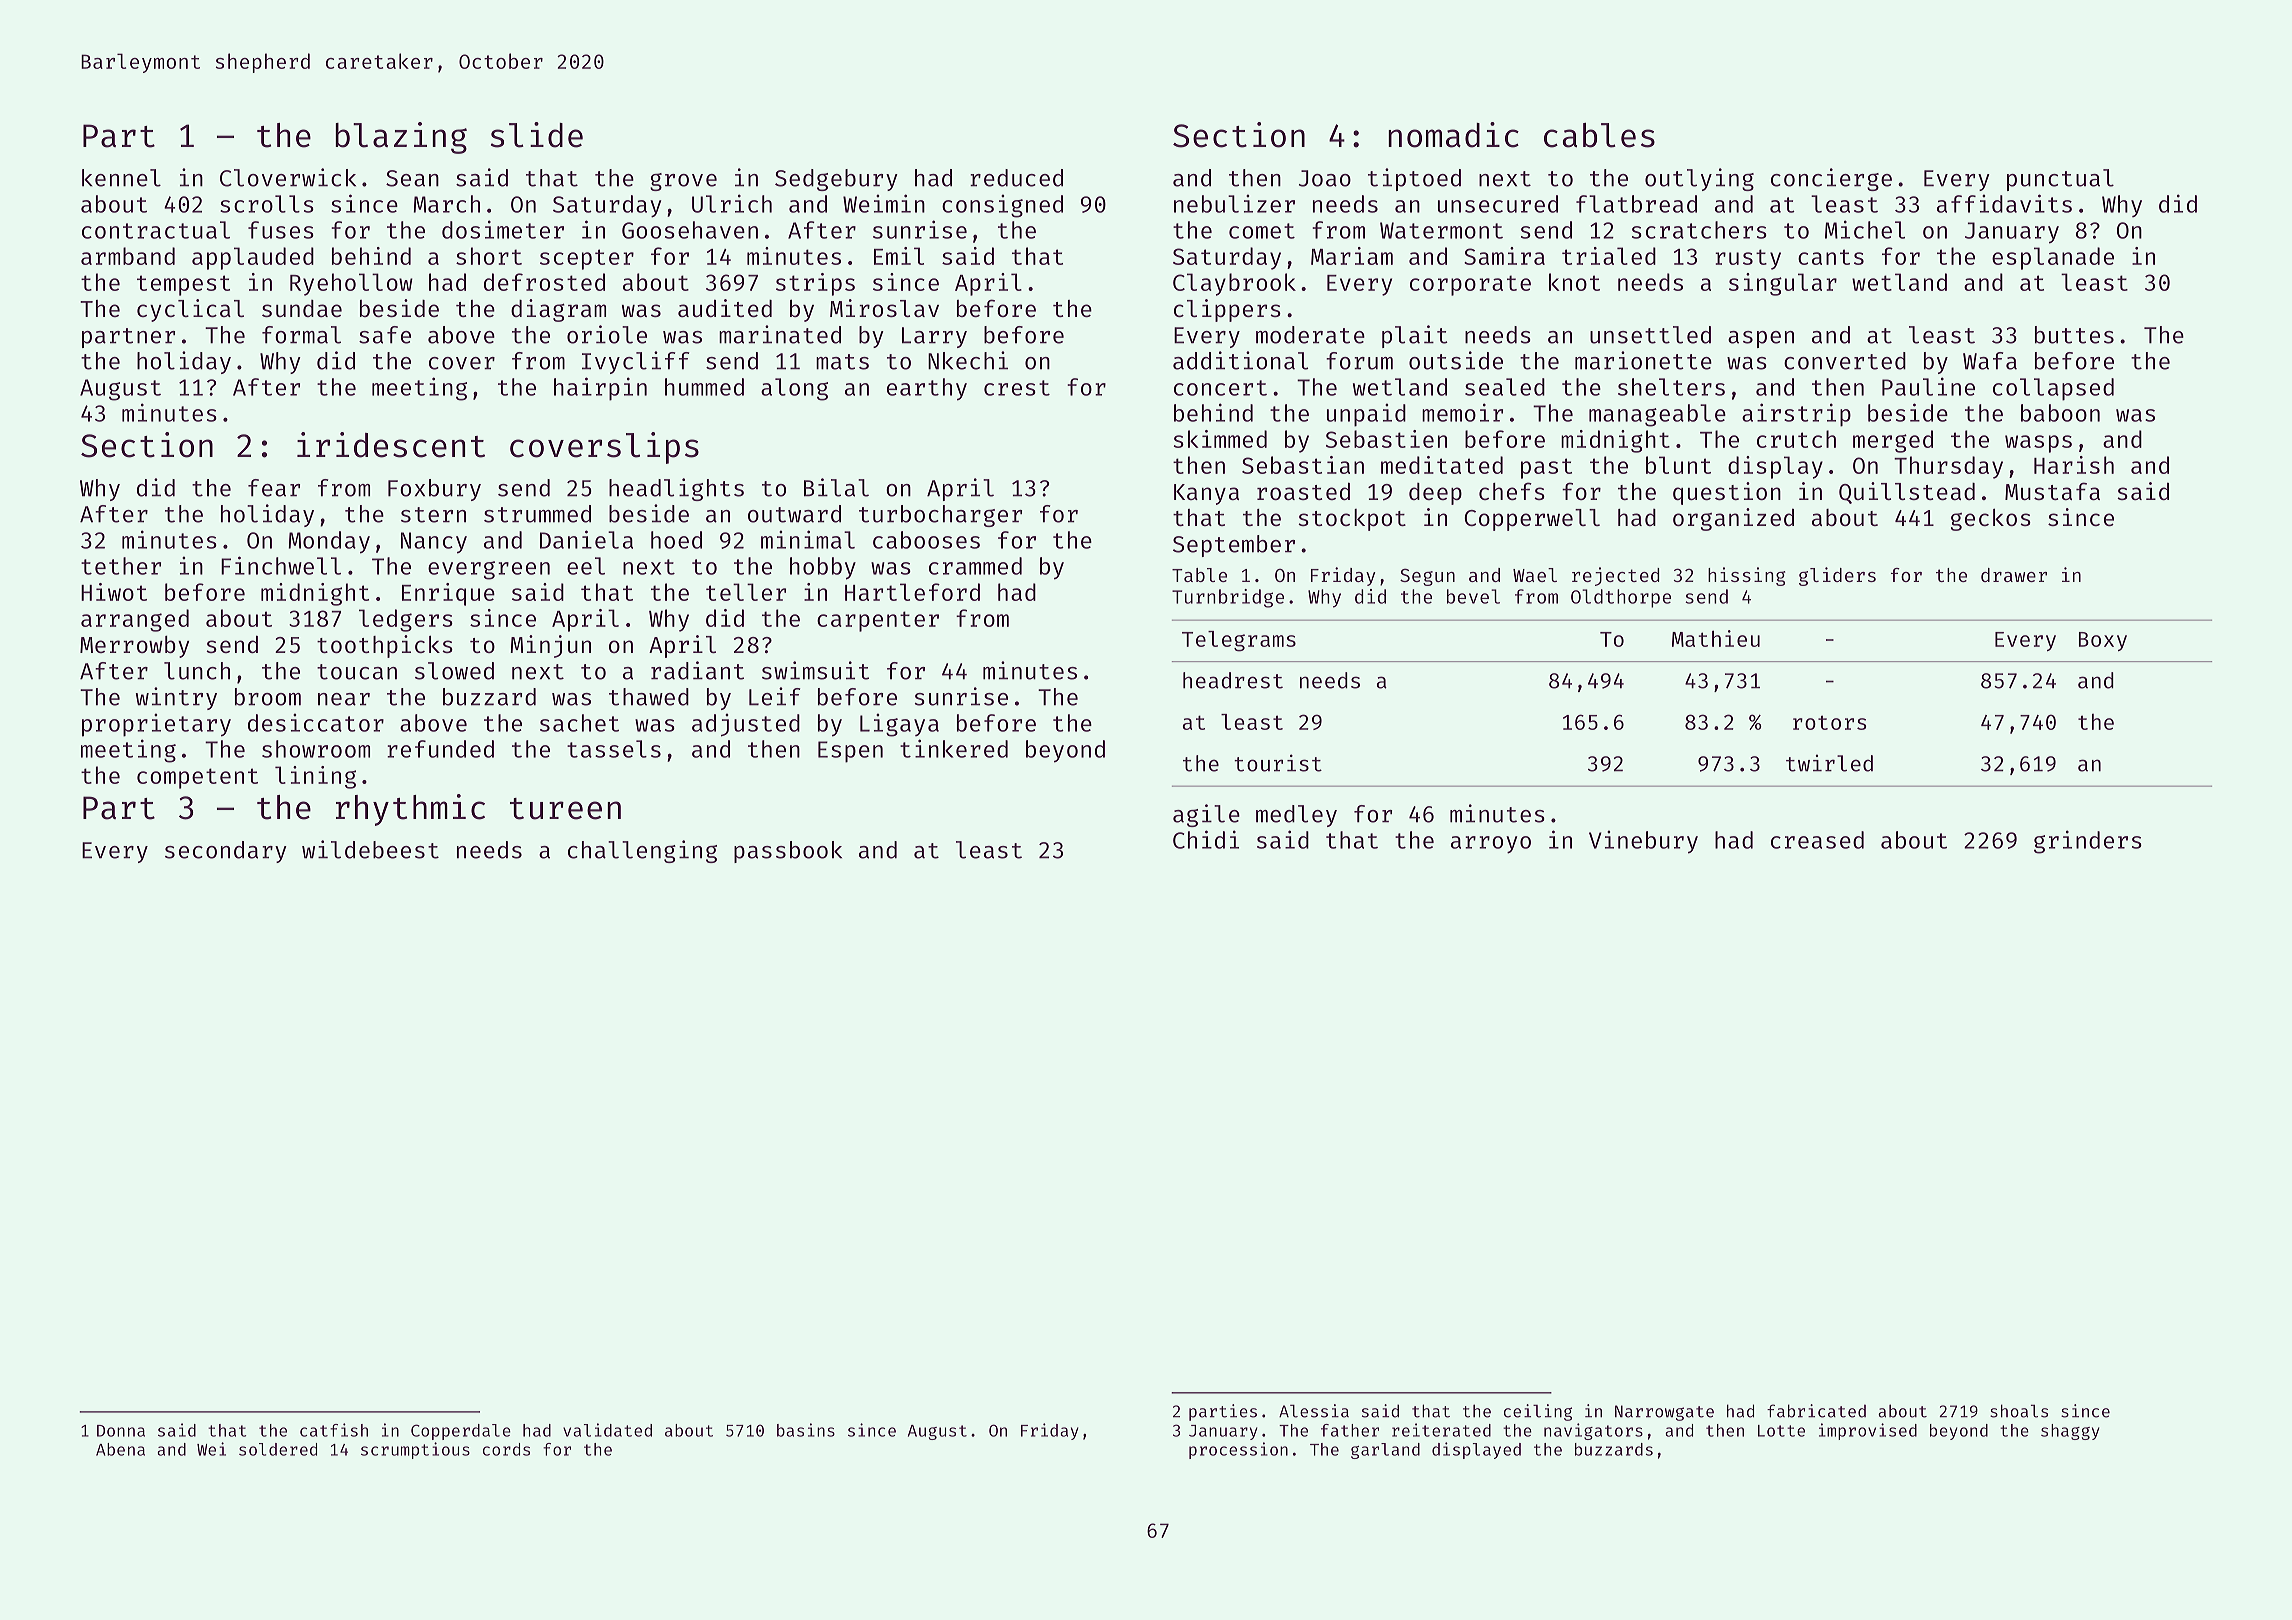 This image has height=1620, width=2292. I want to click on grinders, so click(2088, 842).
